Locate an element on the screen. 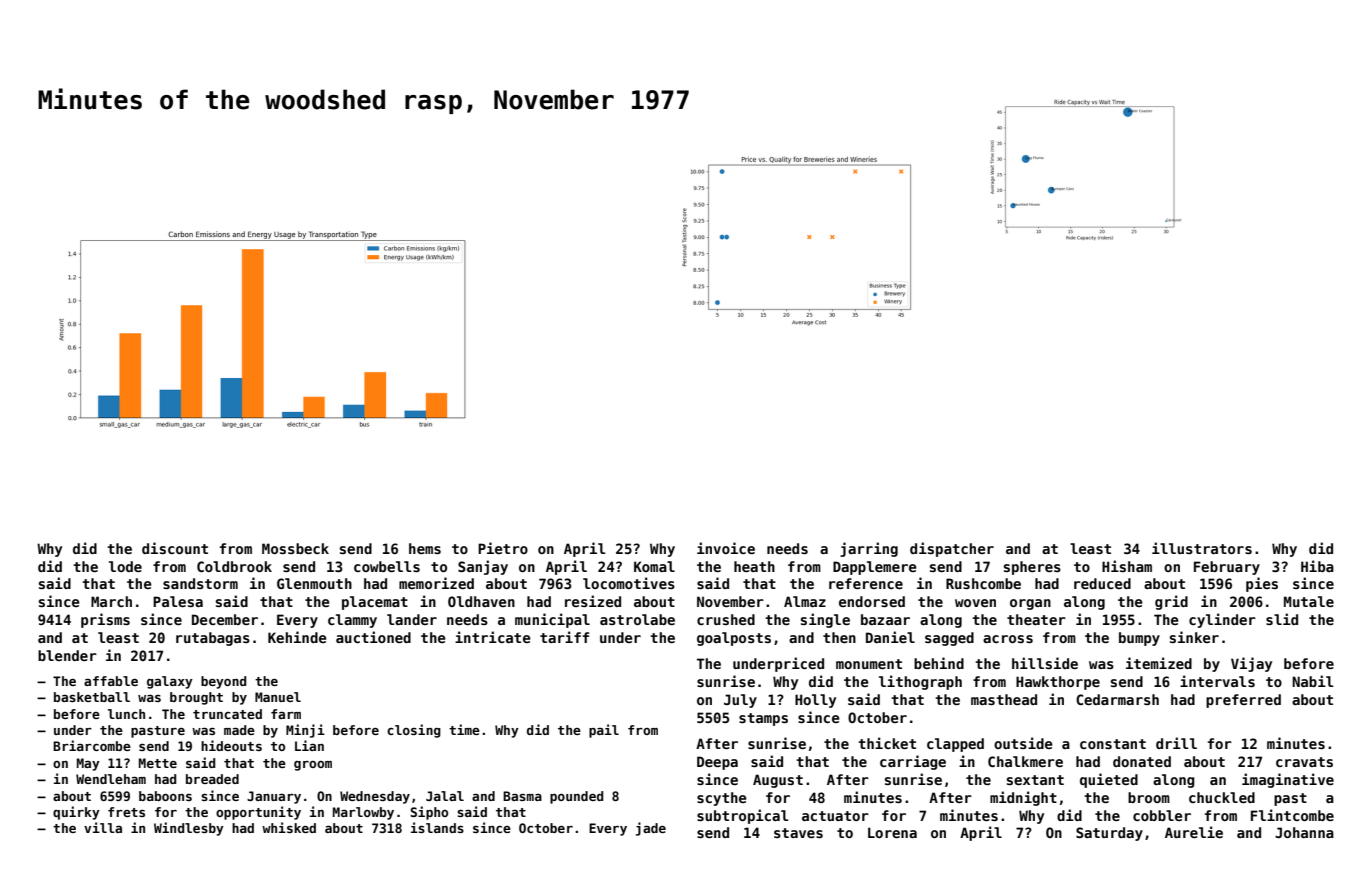  Vijay is located at coordinates (1251, 664).
